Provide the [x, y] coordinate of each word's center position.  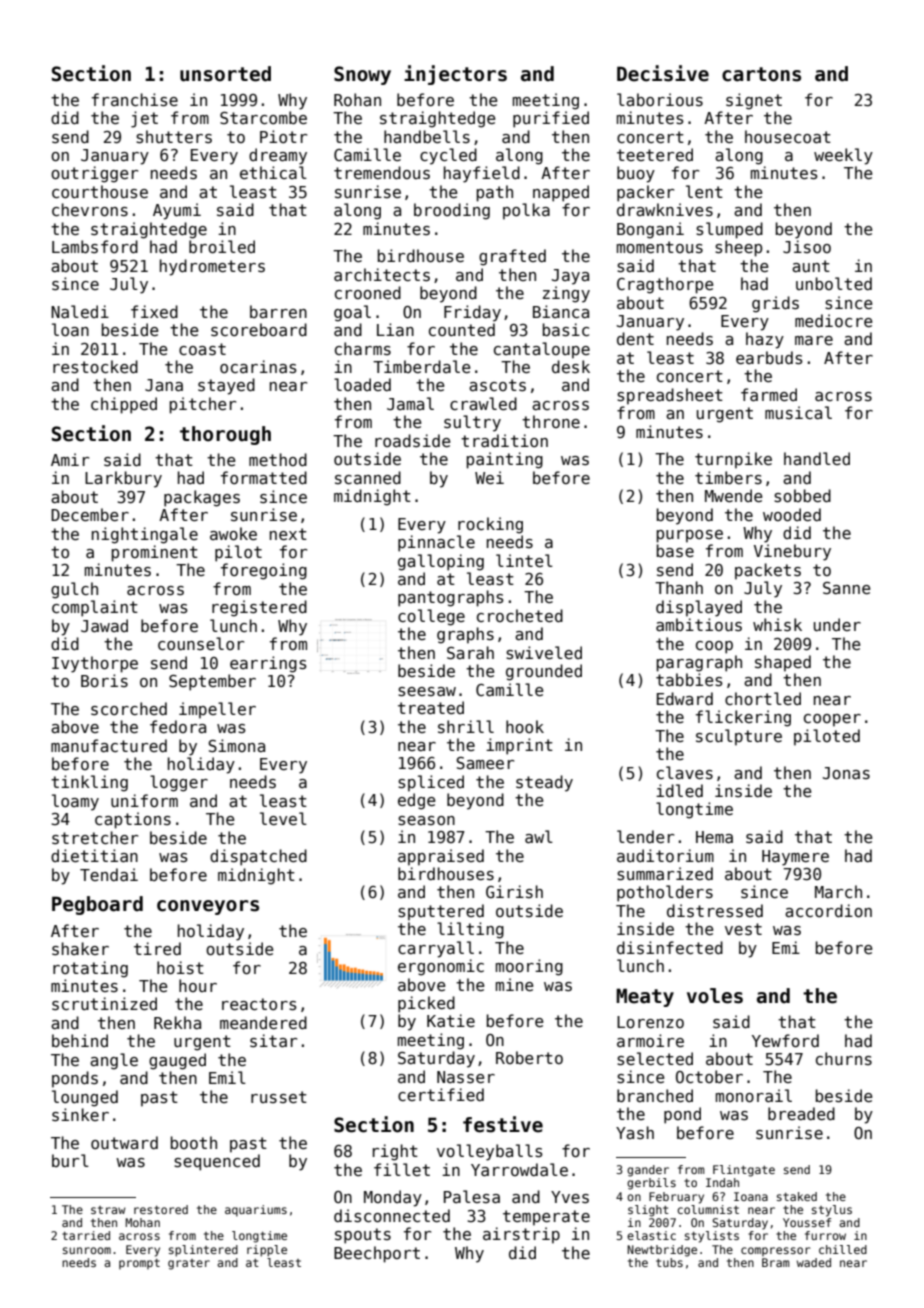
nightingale [145, 535]
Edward [685, 698]
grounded [544, 672]
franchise [135, 99]
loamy [75, 802]
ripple [267, 1251]
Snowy [362, 75]
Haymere [795, 858]
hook [525, 726]
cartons [761, 74]
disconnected [392, 1215]
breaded [801, 1113]
